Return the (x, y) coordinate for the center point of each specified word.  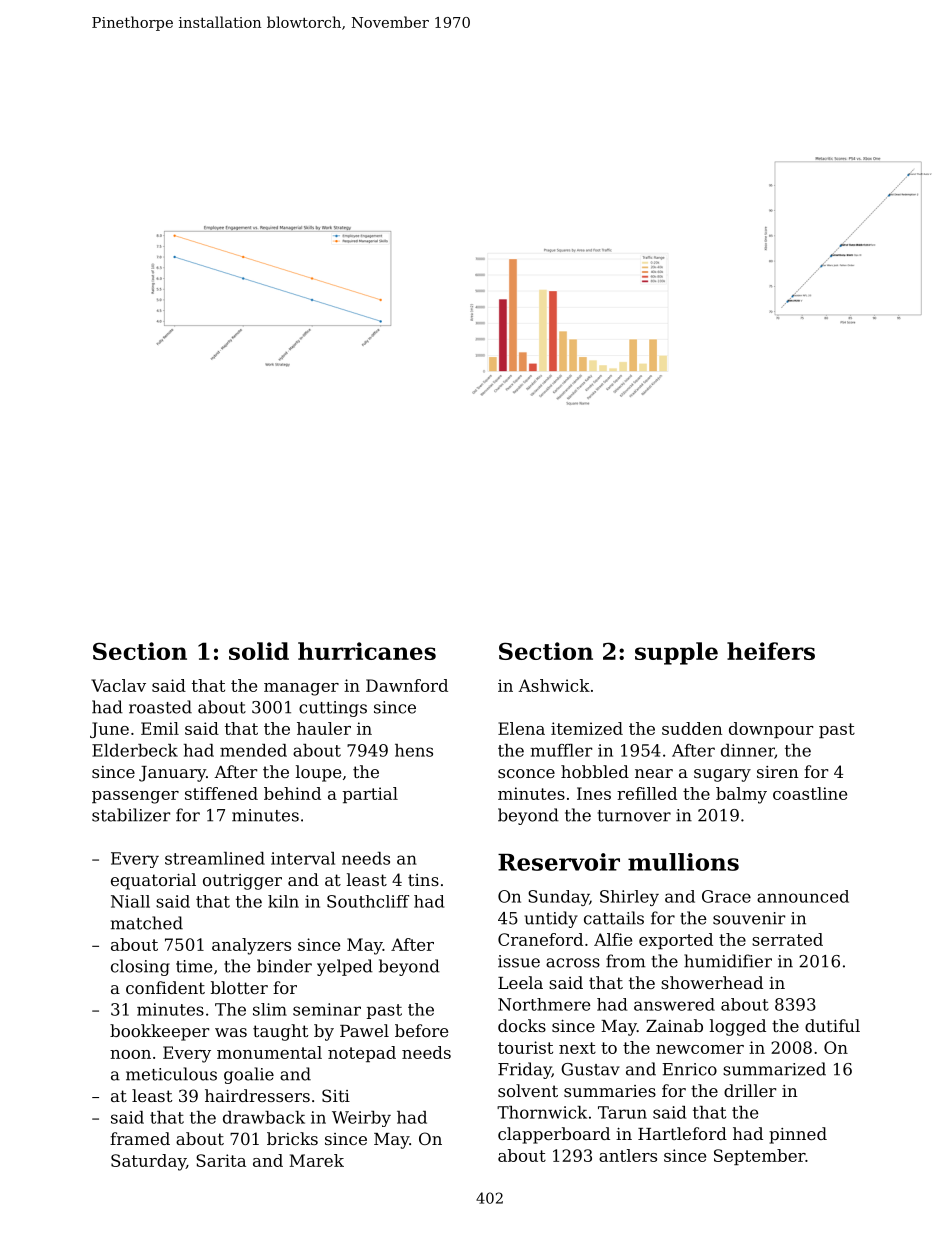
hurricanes (367, 651)
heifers (771, 651)
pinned (798, 1135)
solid (259, 651)
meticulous (171, 1074)
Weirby (361, 1119)
